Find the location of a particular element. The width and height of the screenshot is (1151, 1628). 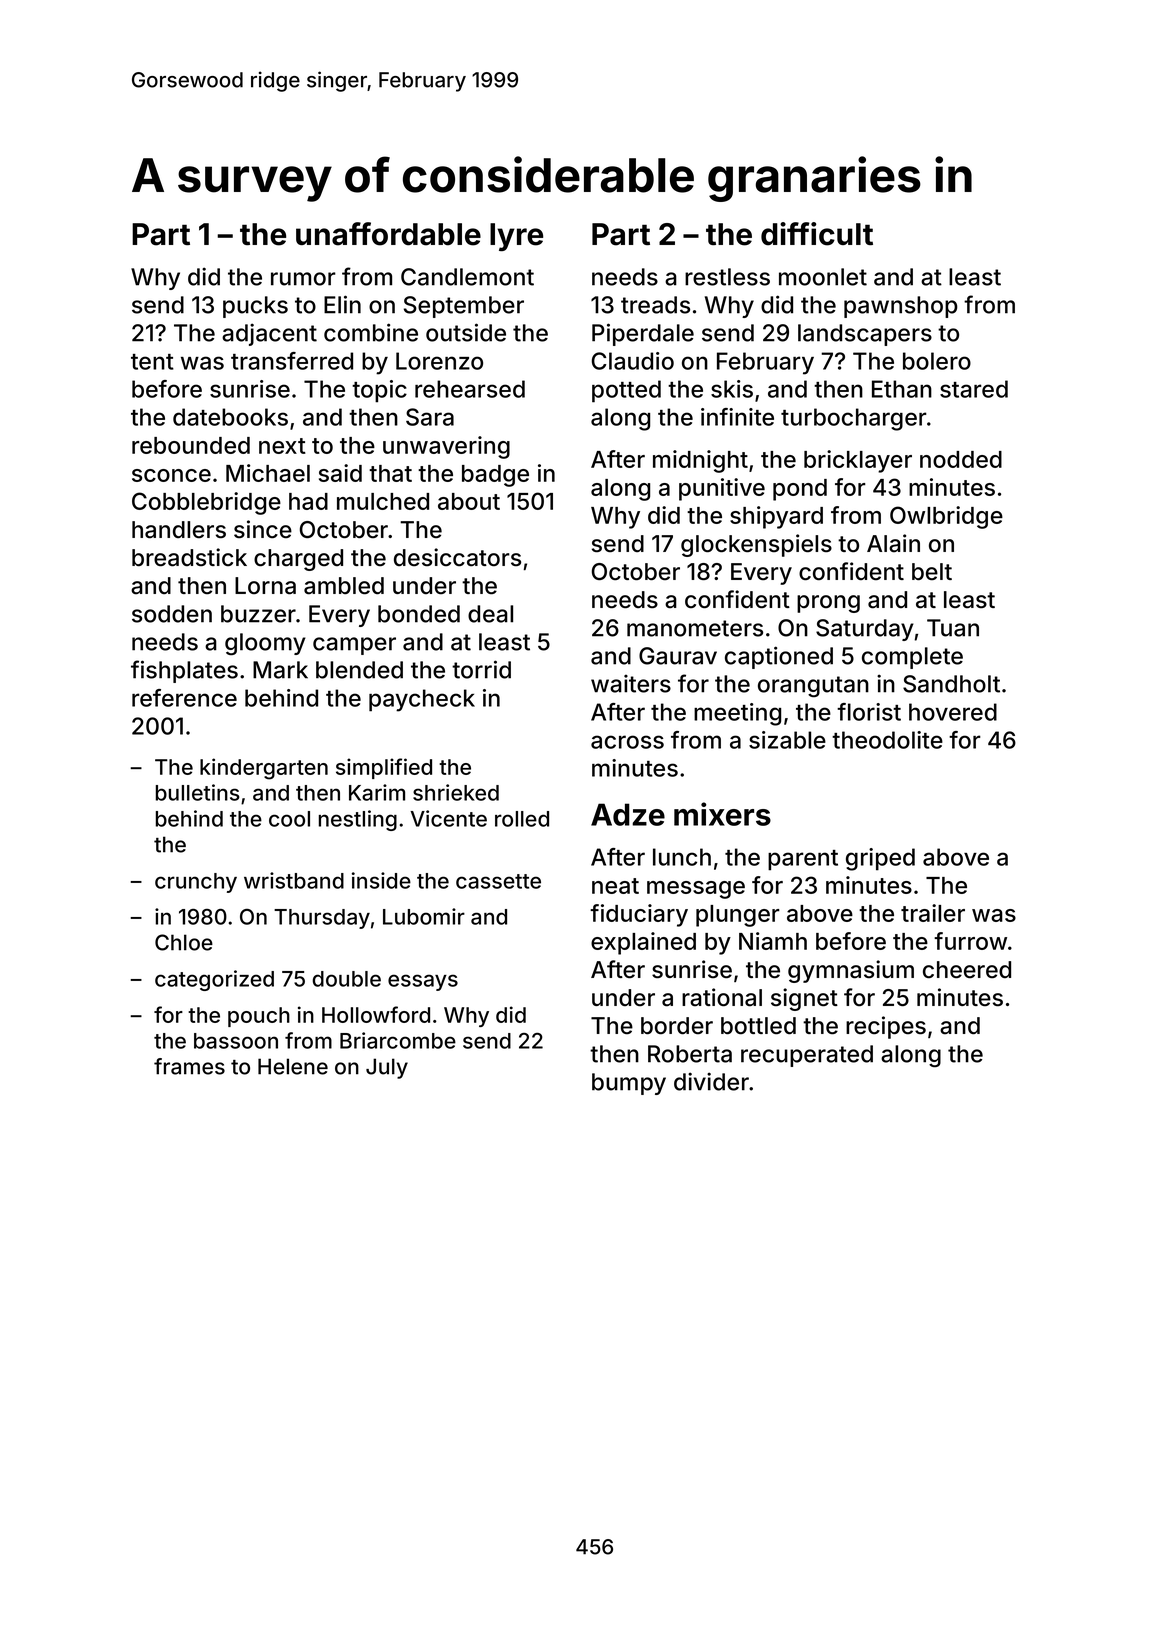

stared is located at coordinates (974, 389).
